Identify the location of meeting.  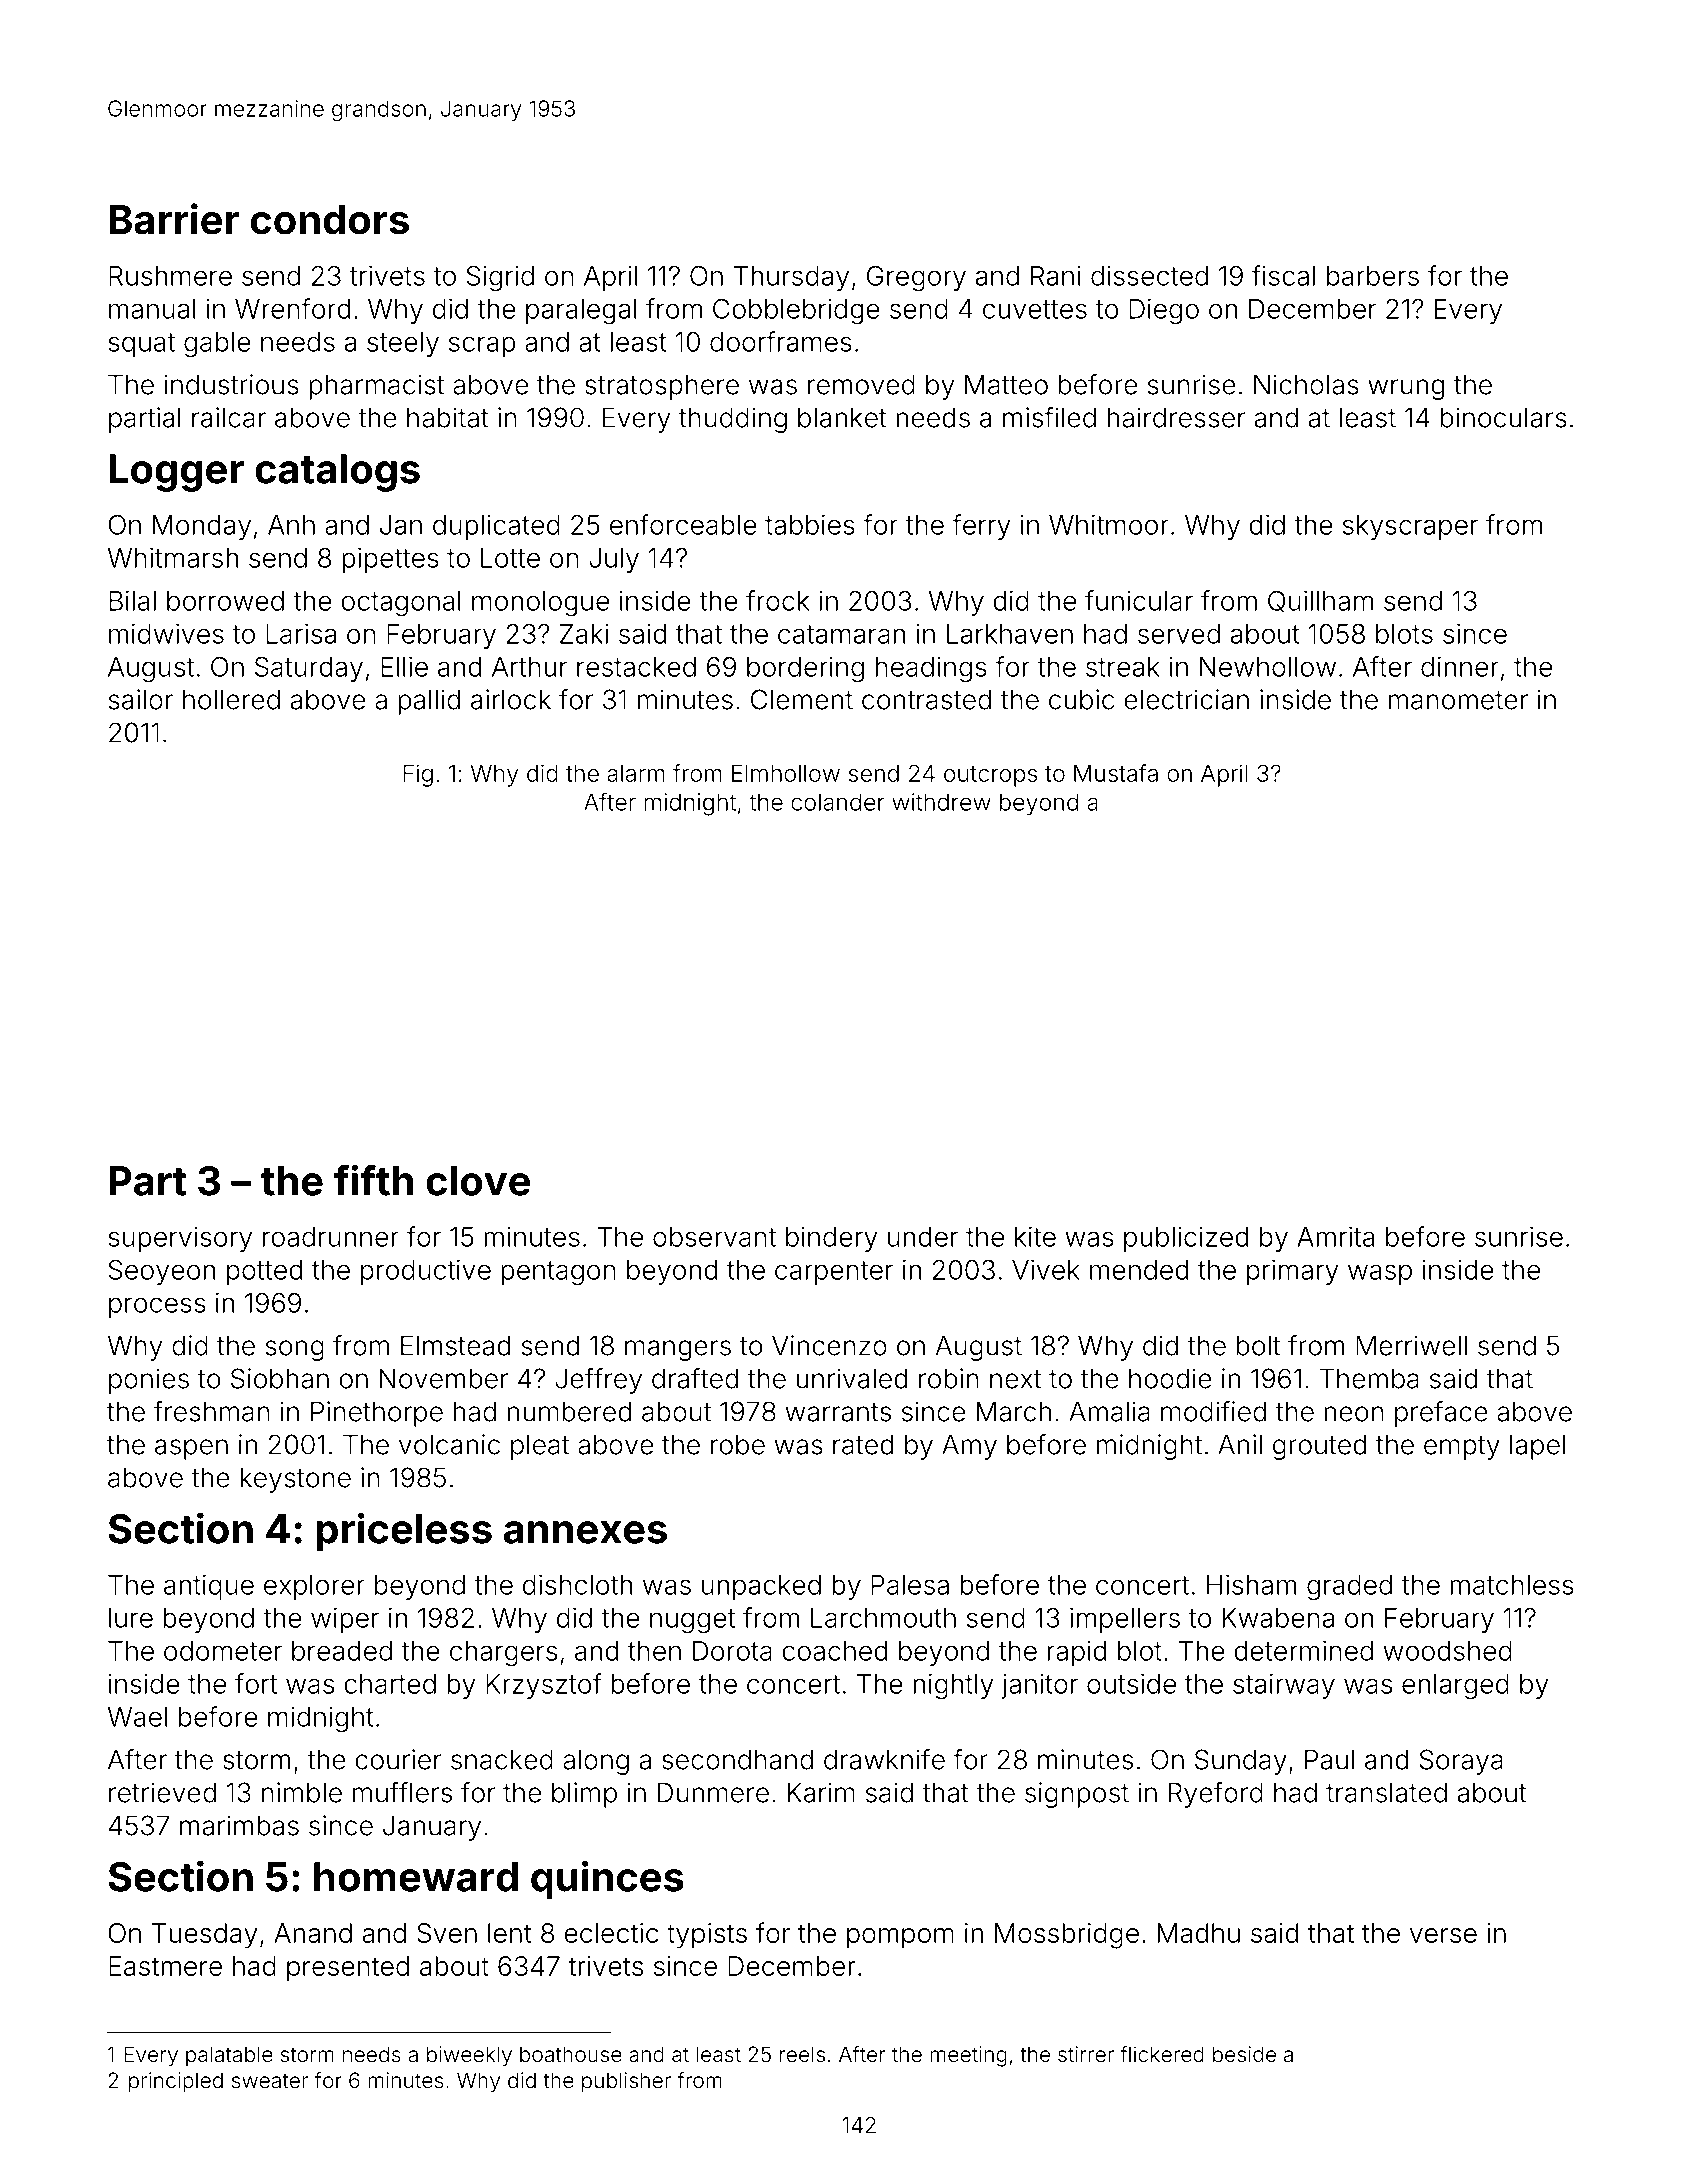
(968, 2056).
